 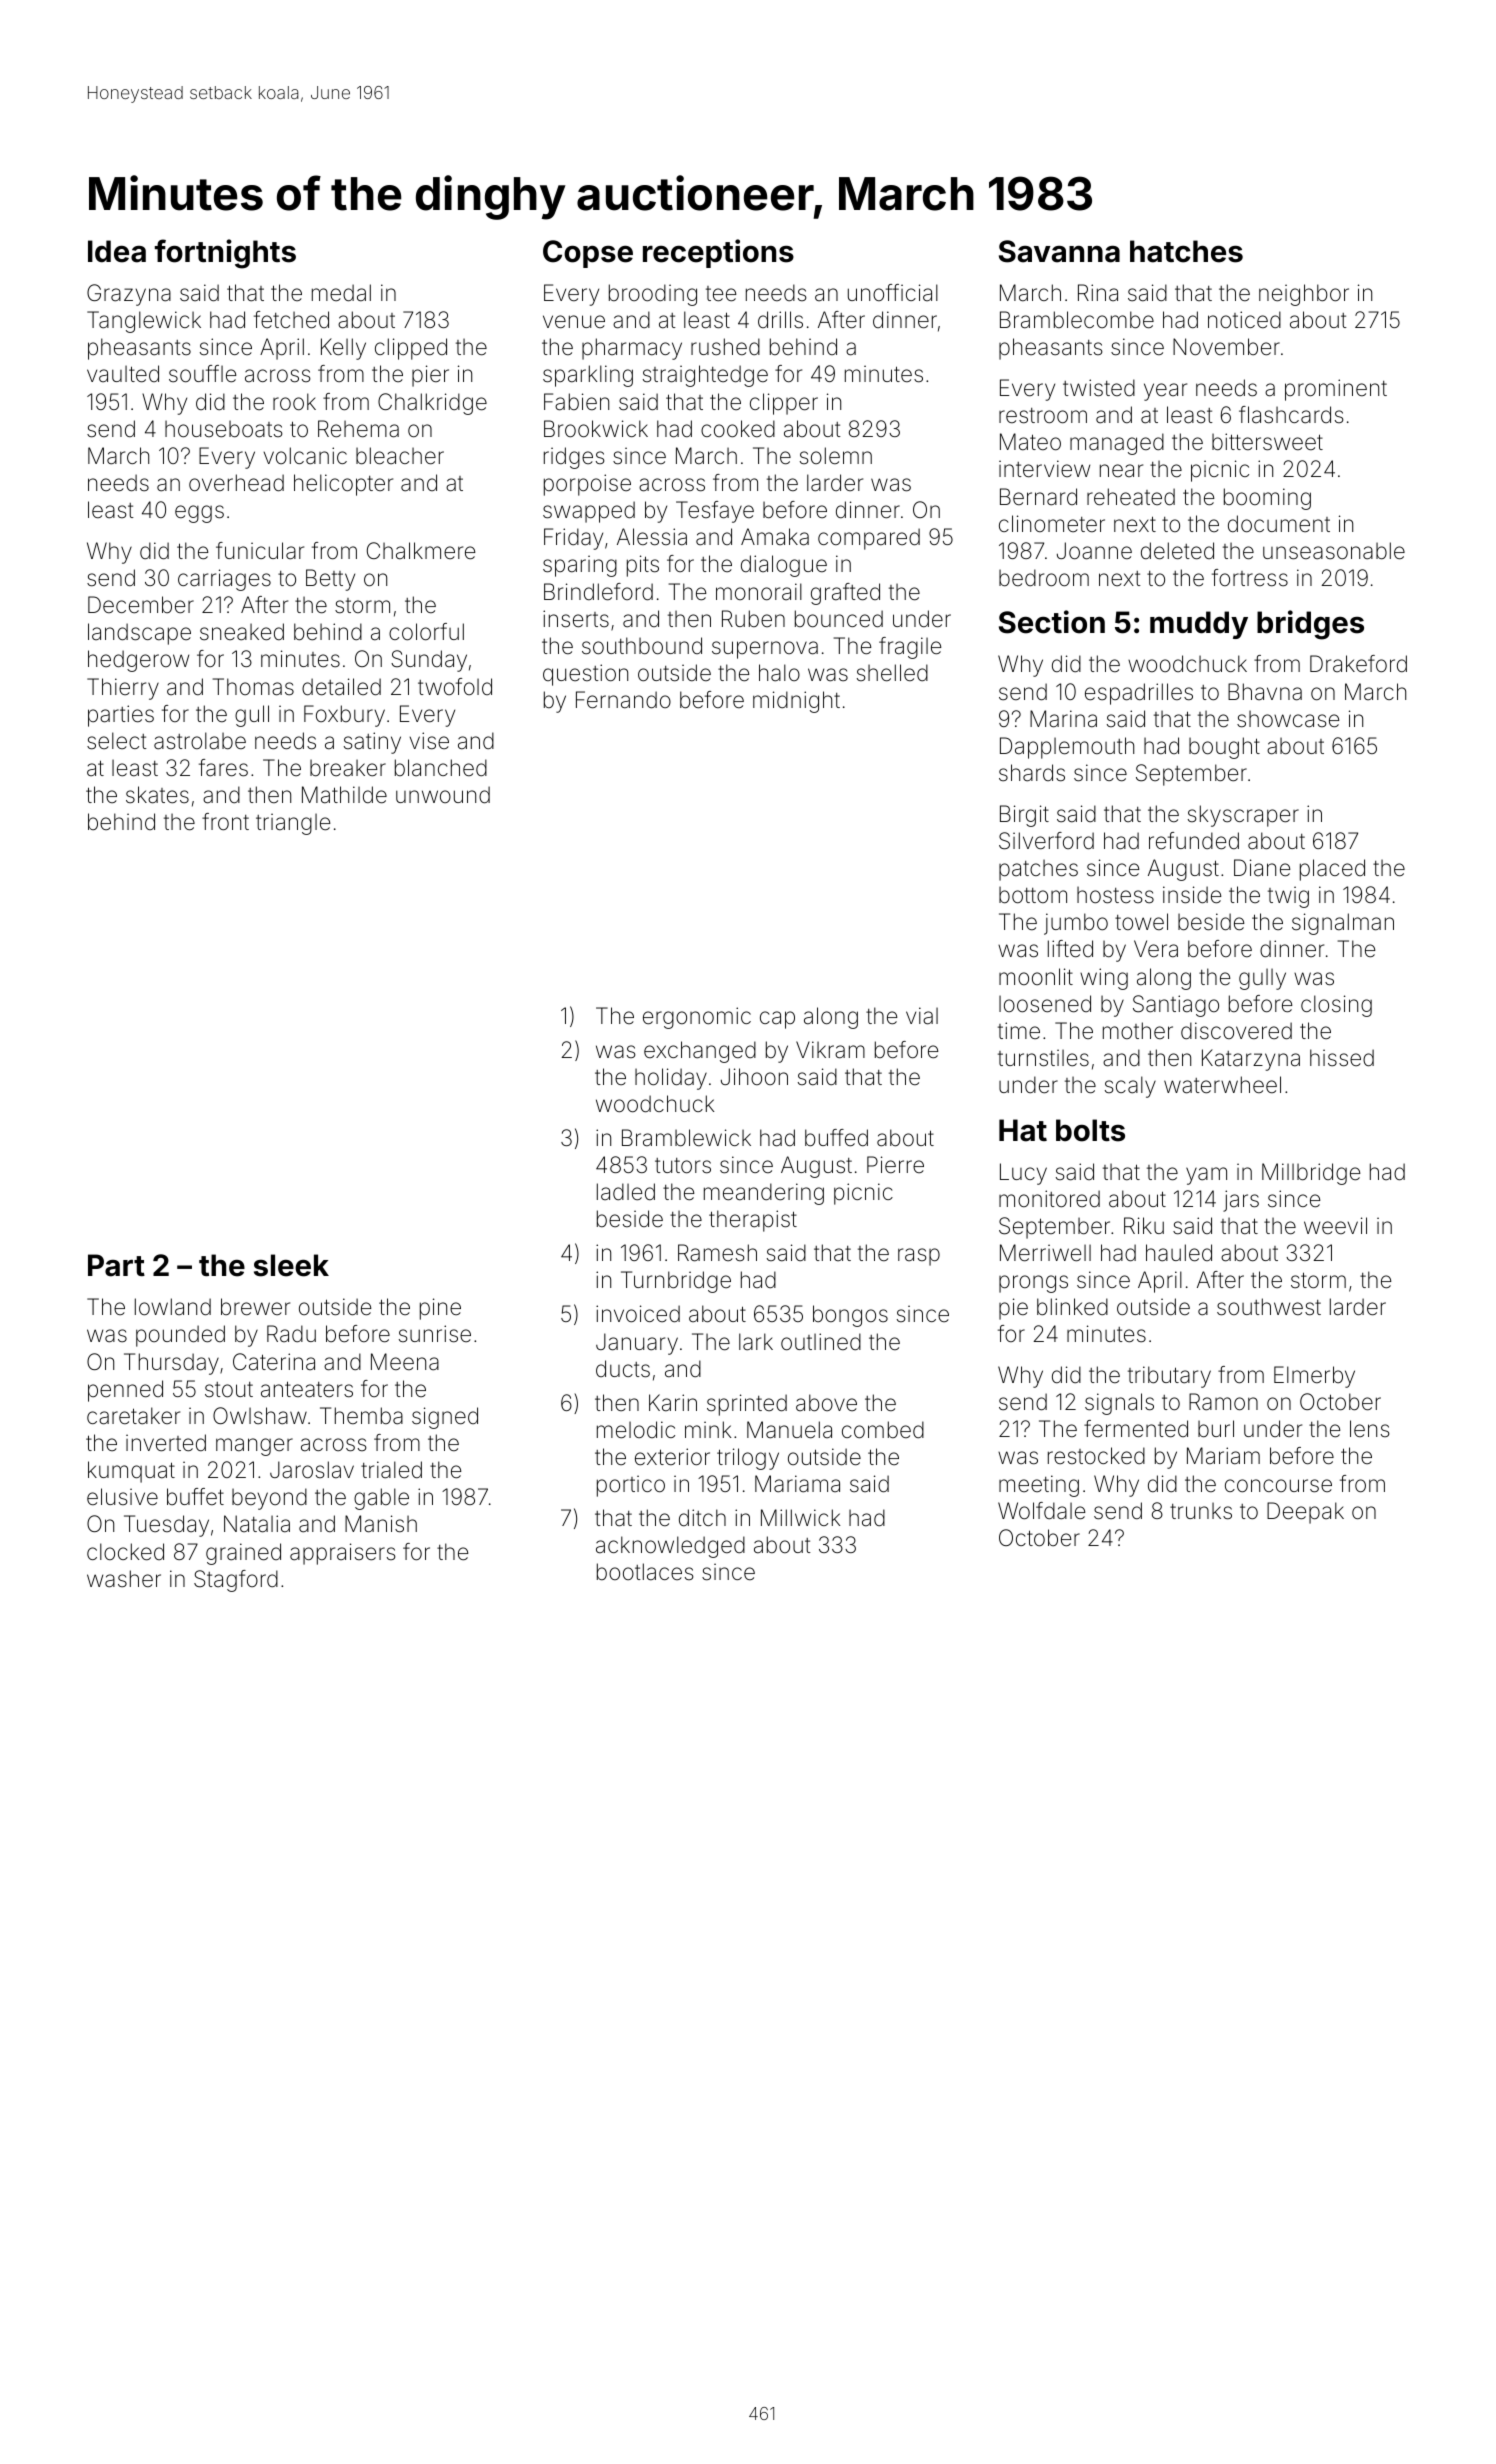 What do you see at coordinates (343, 1554) in the document?
I see `appraisers` at bounding box center [343, 1554].
